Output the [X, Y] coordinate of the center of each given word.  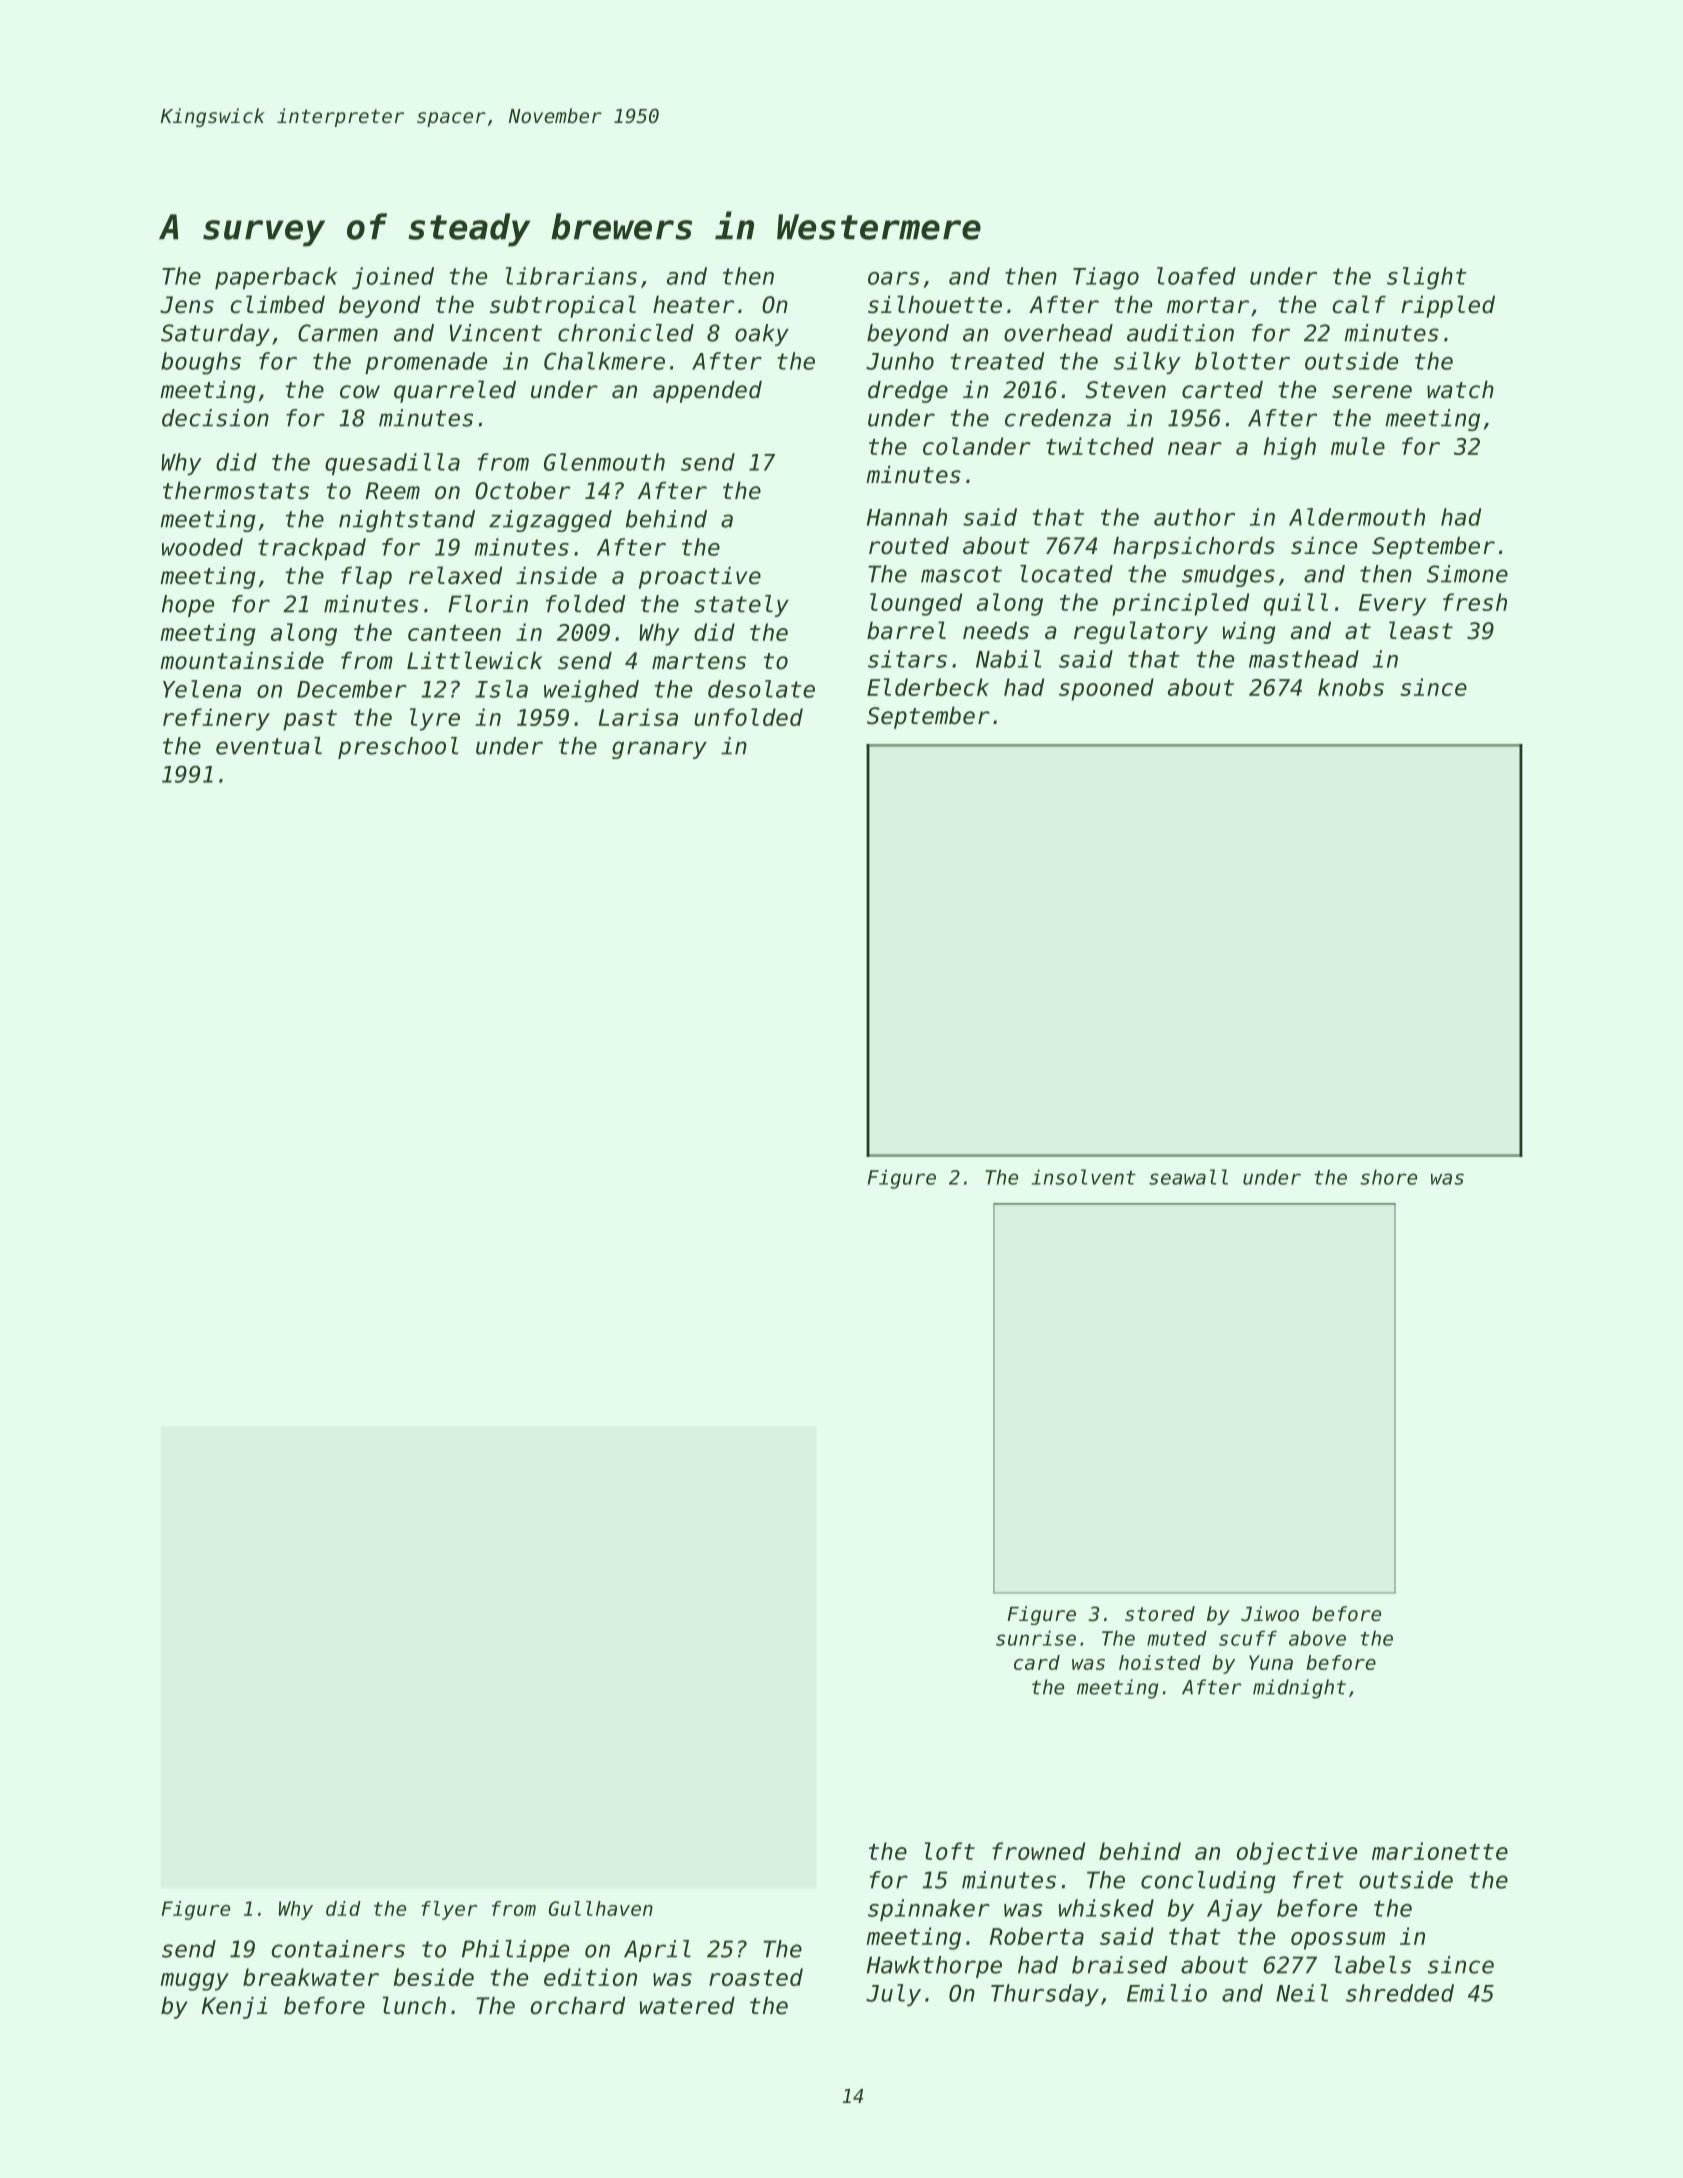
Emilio [1167, 1993]
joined [393, 278]
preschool [398, 748]
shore [1388, 1177]
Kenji [234, 2008]
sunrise [1036, 1638]
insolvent [1084, 1177]
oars [893, 278]
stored [1160, 1614]
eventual [269, 746]
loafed [1196, 276]
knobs [1351, 687]
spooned [1106, 689]
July [893, 1995]
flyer [449, 1910]
